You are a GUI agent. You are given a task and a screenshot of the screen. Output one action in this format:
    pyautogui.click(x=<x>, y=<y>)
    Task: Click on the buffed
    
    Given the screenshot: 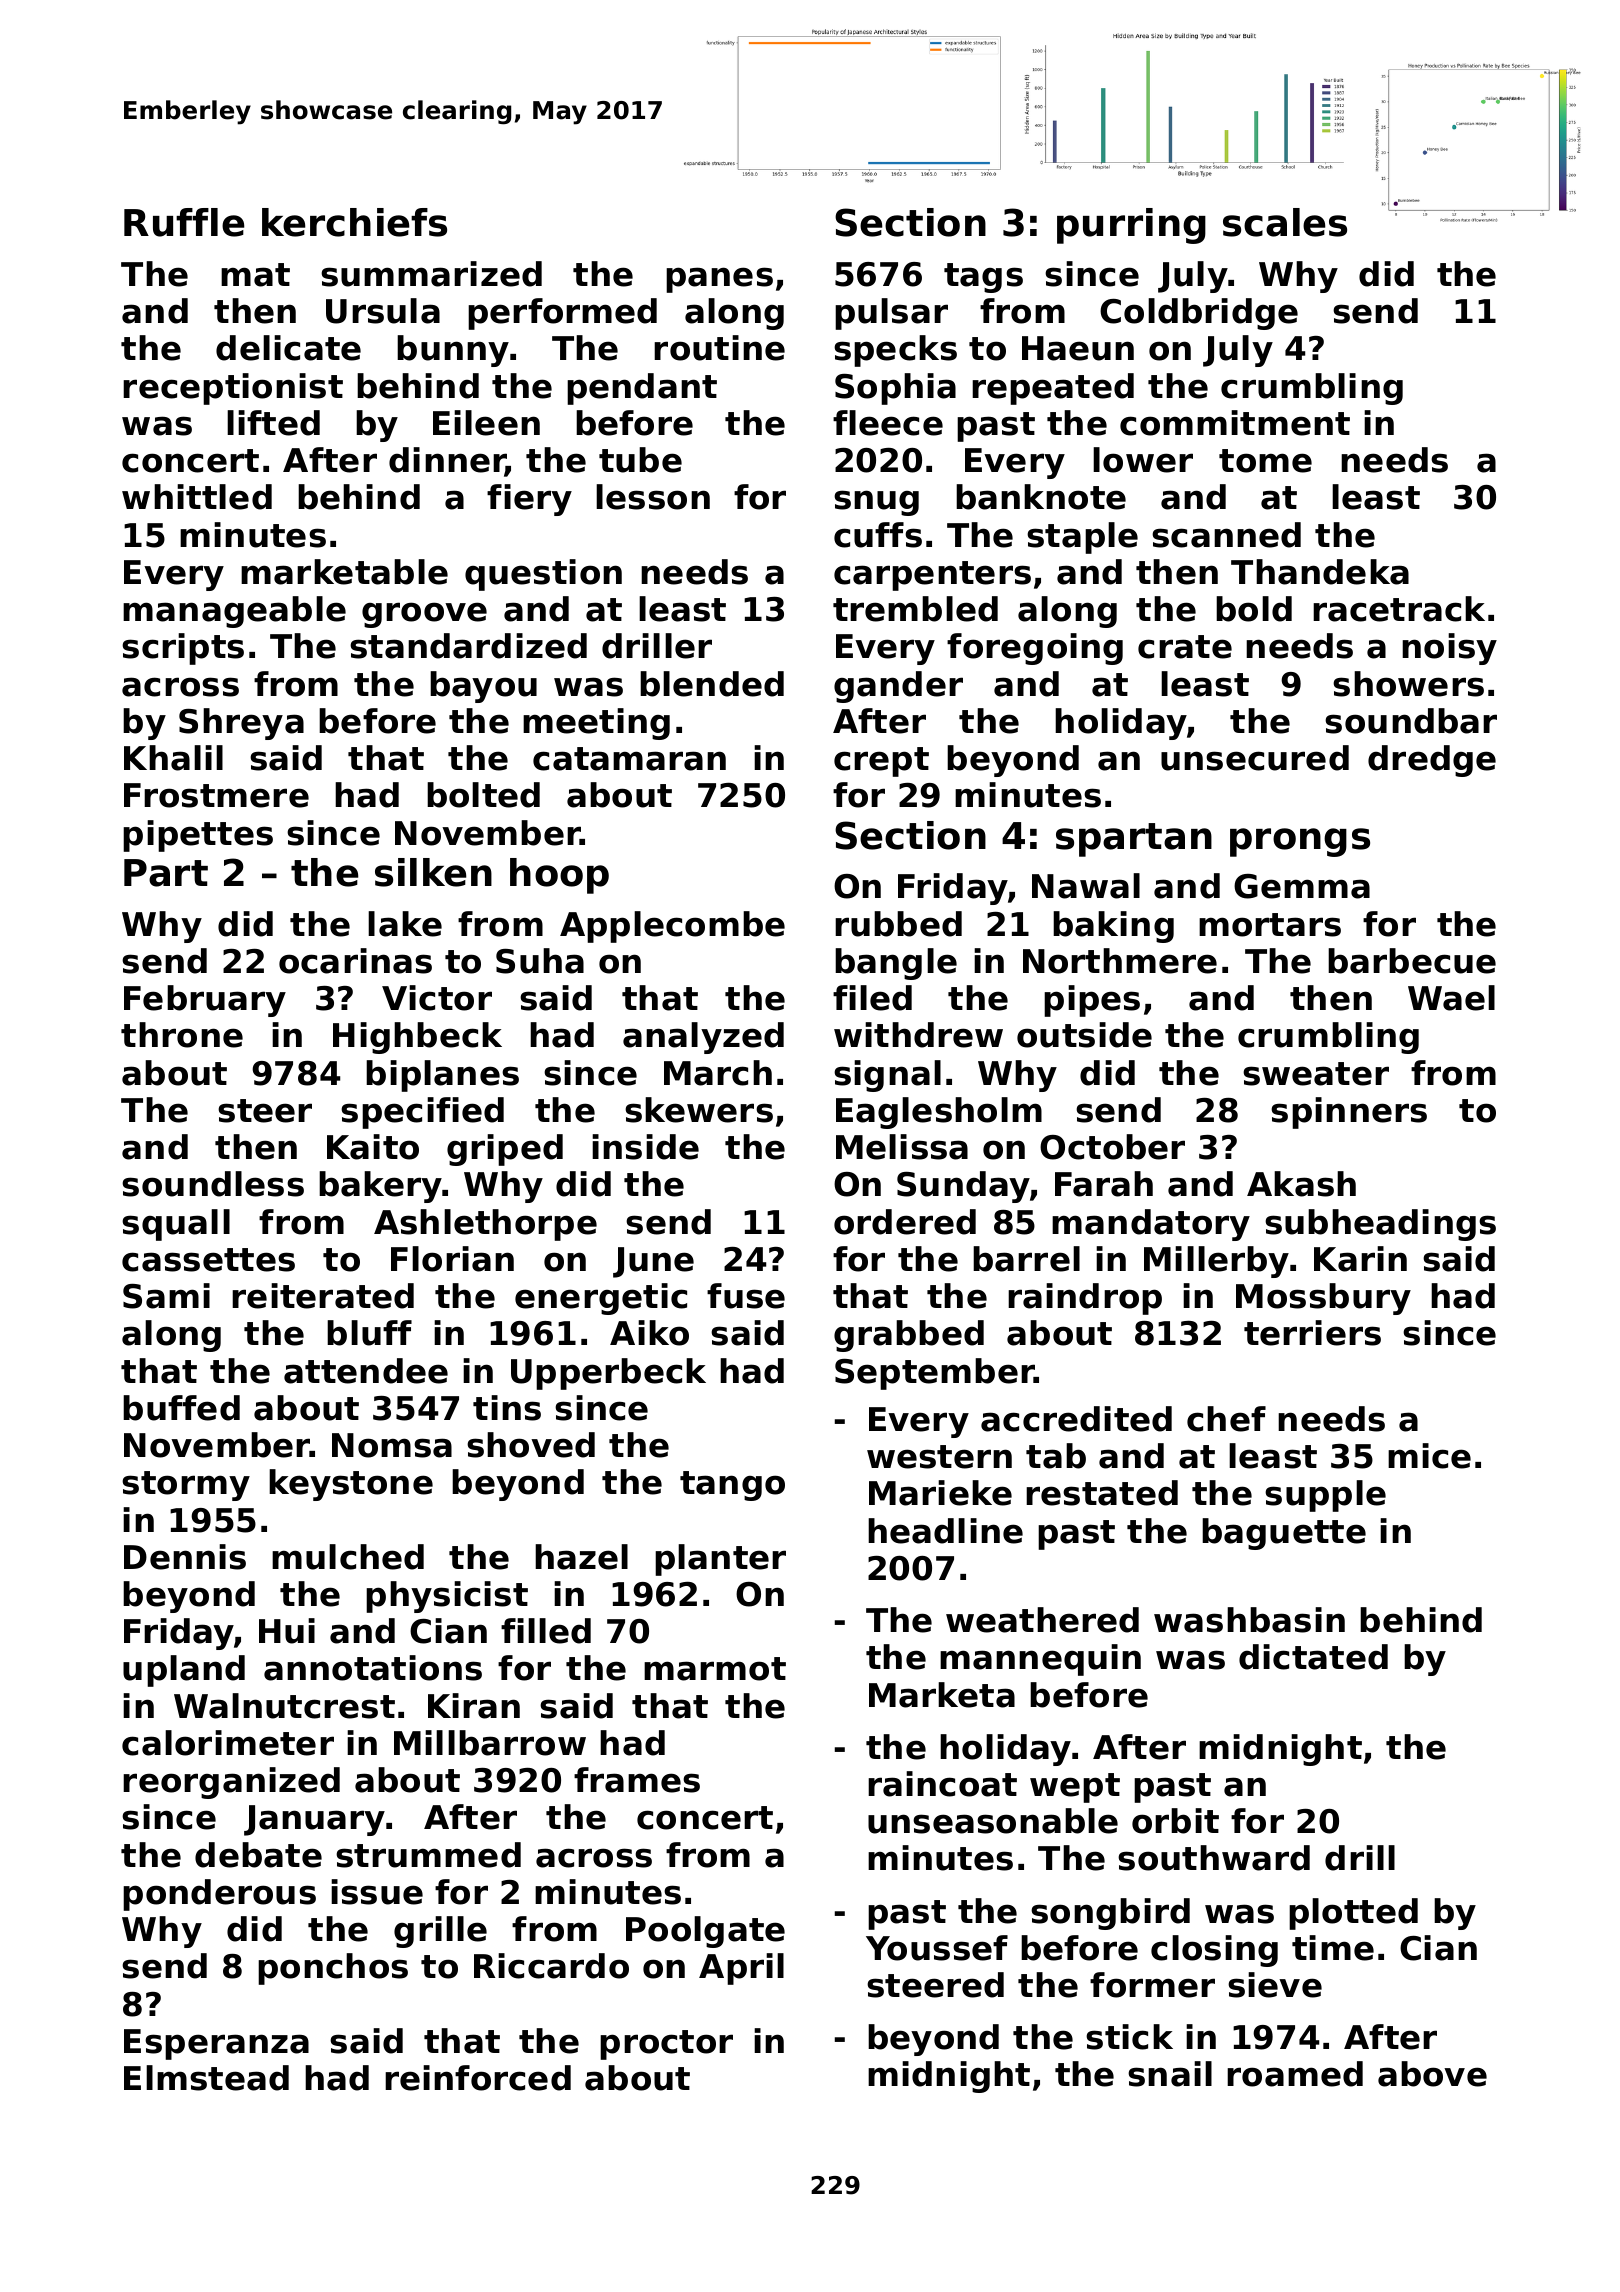 What is the action you would take?
    pyautogui.click(x=181, y=1408)
